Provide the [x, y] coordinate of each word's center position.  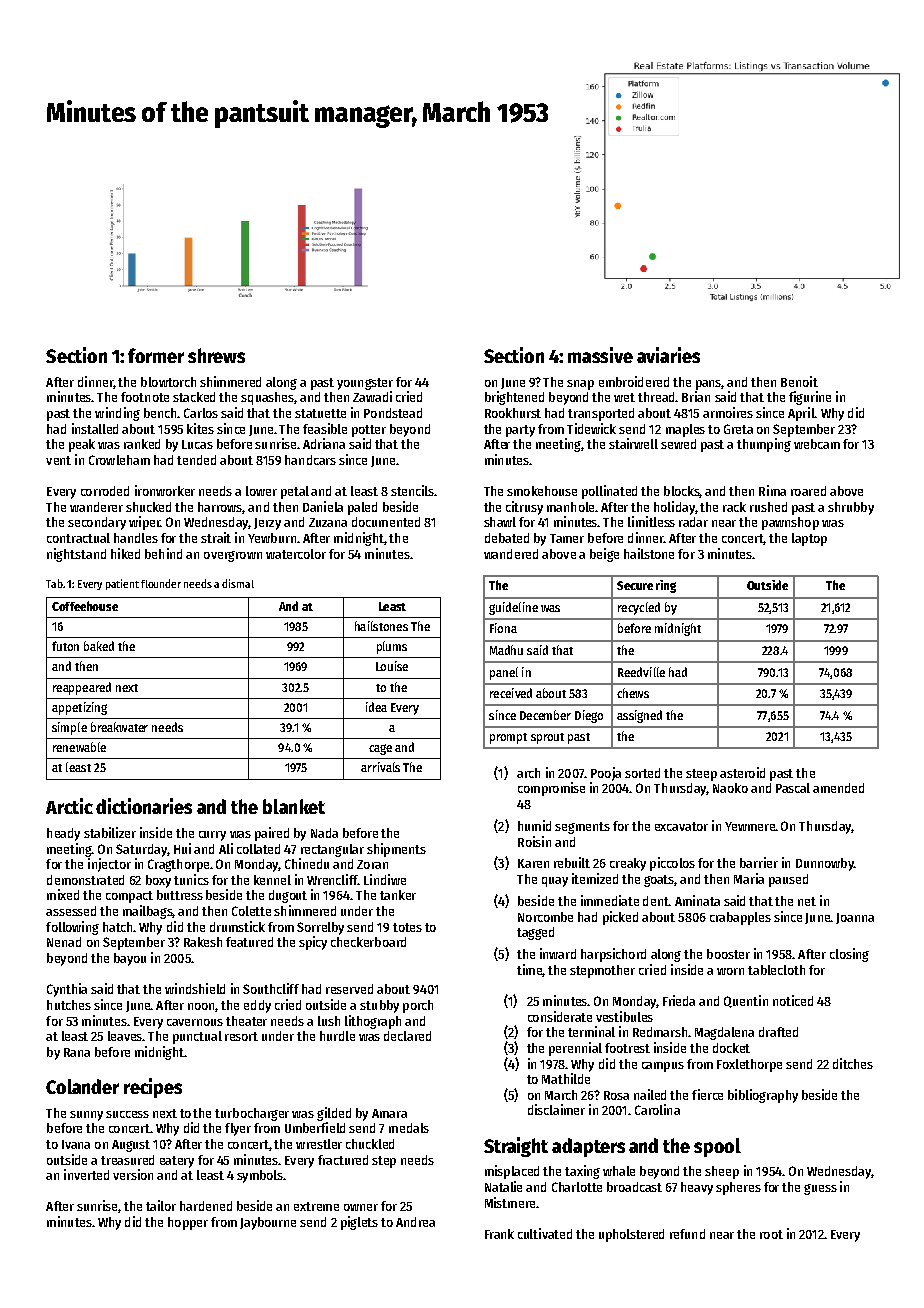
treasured [127, 1160]
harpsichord [613, 955]
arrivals [380, 767]
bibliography [763, 1096]
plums [392, 647]
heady [63, 834]
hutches [69, 1005]
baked [99, 646]
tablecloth [776, 970]
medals [409, 1128]
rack [734, 507]
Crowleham [119, 460]
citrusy [524, 508]
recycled [639, 608]
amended [838, 788]
